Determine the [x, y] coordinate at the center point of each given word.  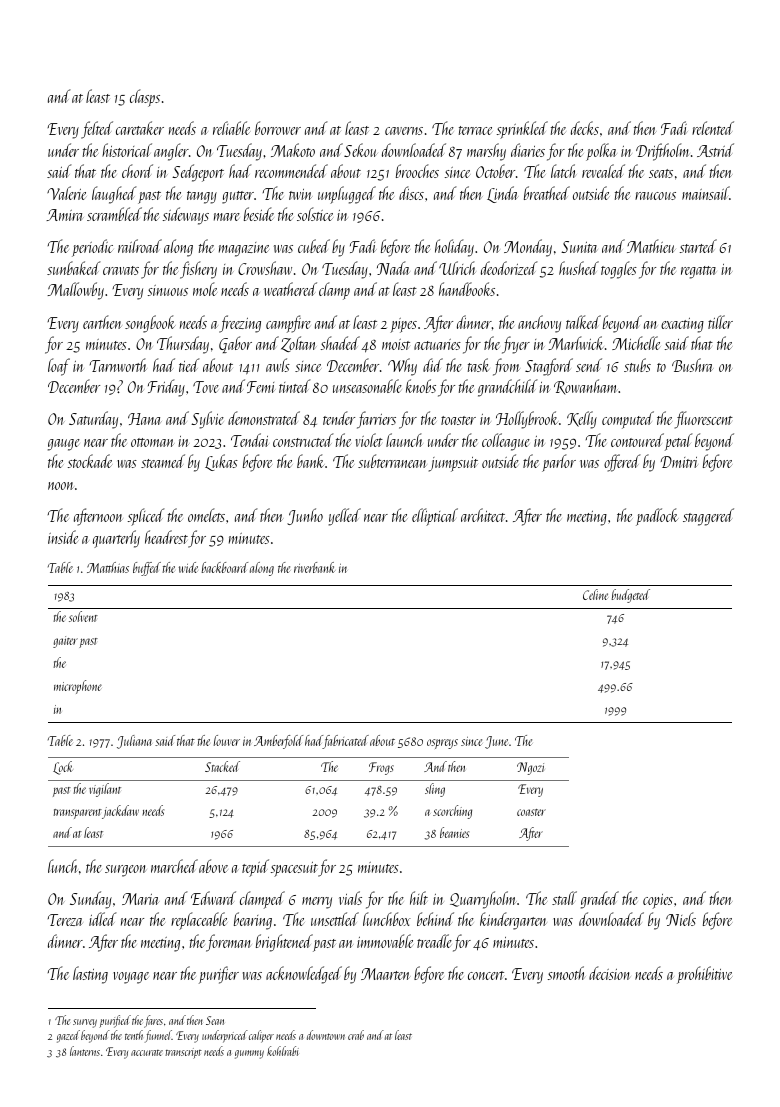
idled [103, 919]
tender [339, 418]
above [213, 866]
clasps [145, 98]
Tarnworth [118, 365]
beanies [454, 832]
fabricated [346, 742]
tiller [720, 322]
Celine [595, 594]
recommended [291, 171]
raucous [655, 196]
